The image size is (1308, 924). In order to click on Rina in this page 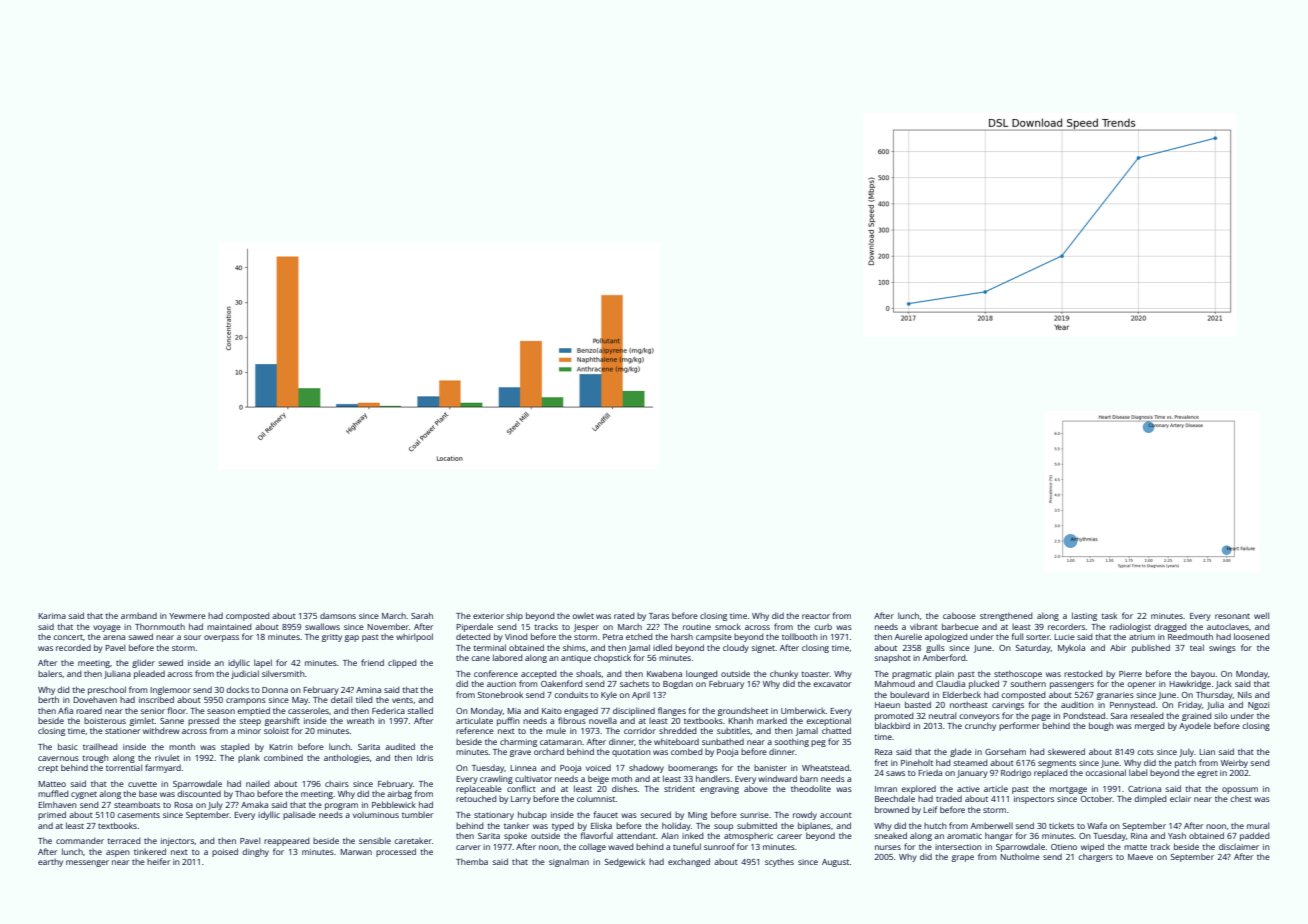, I will do `click(1139, 836)`.
